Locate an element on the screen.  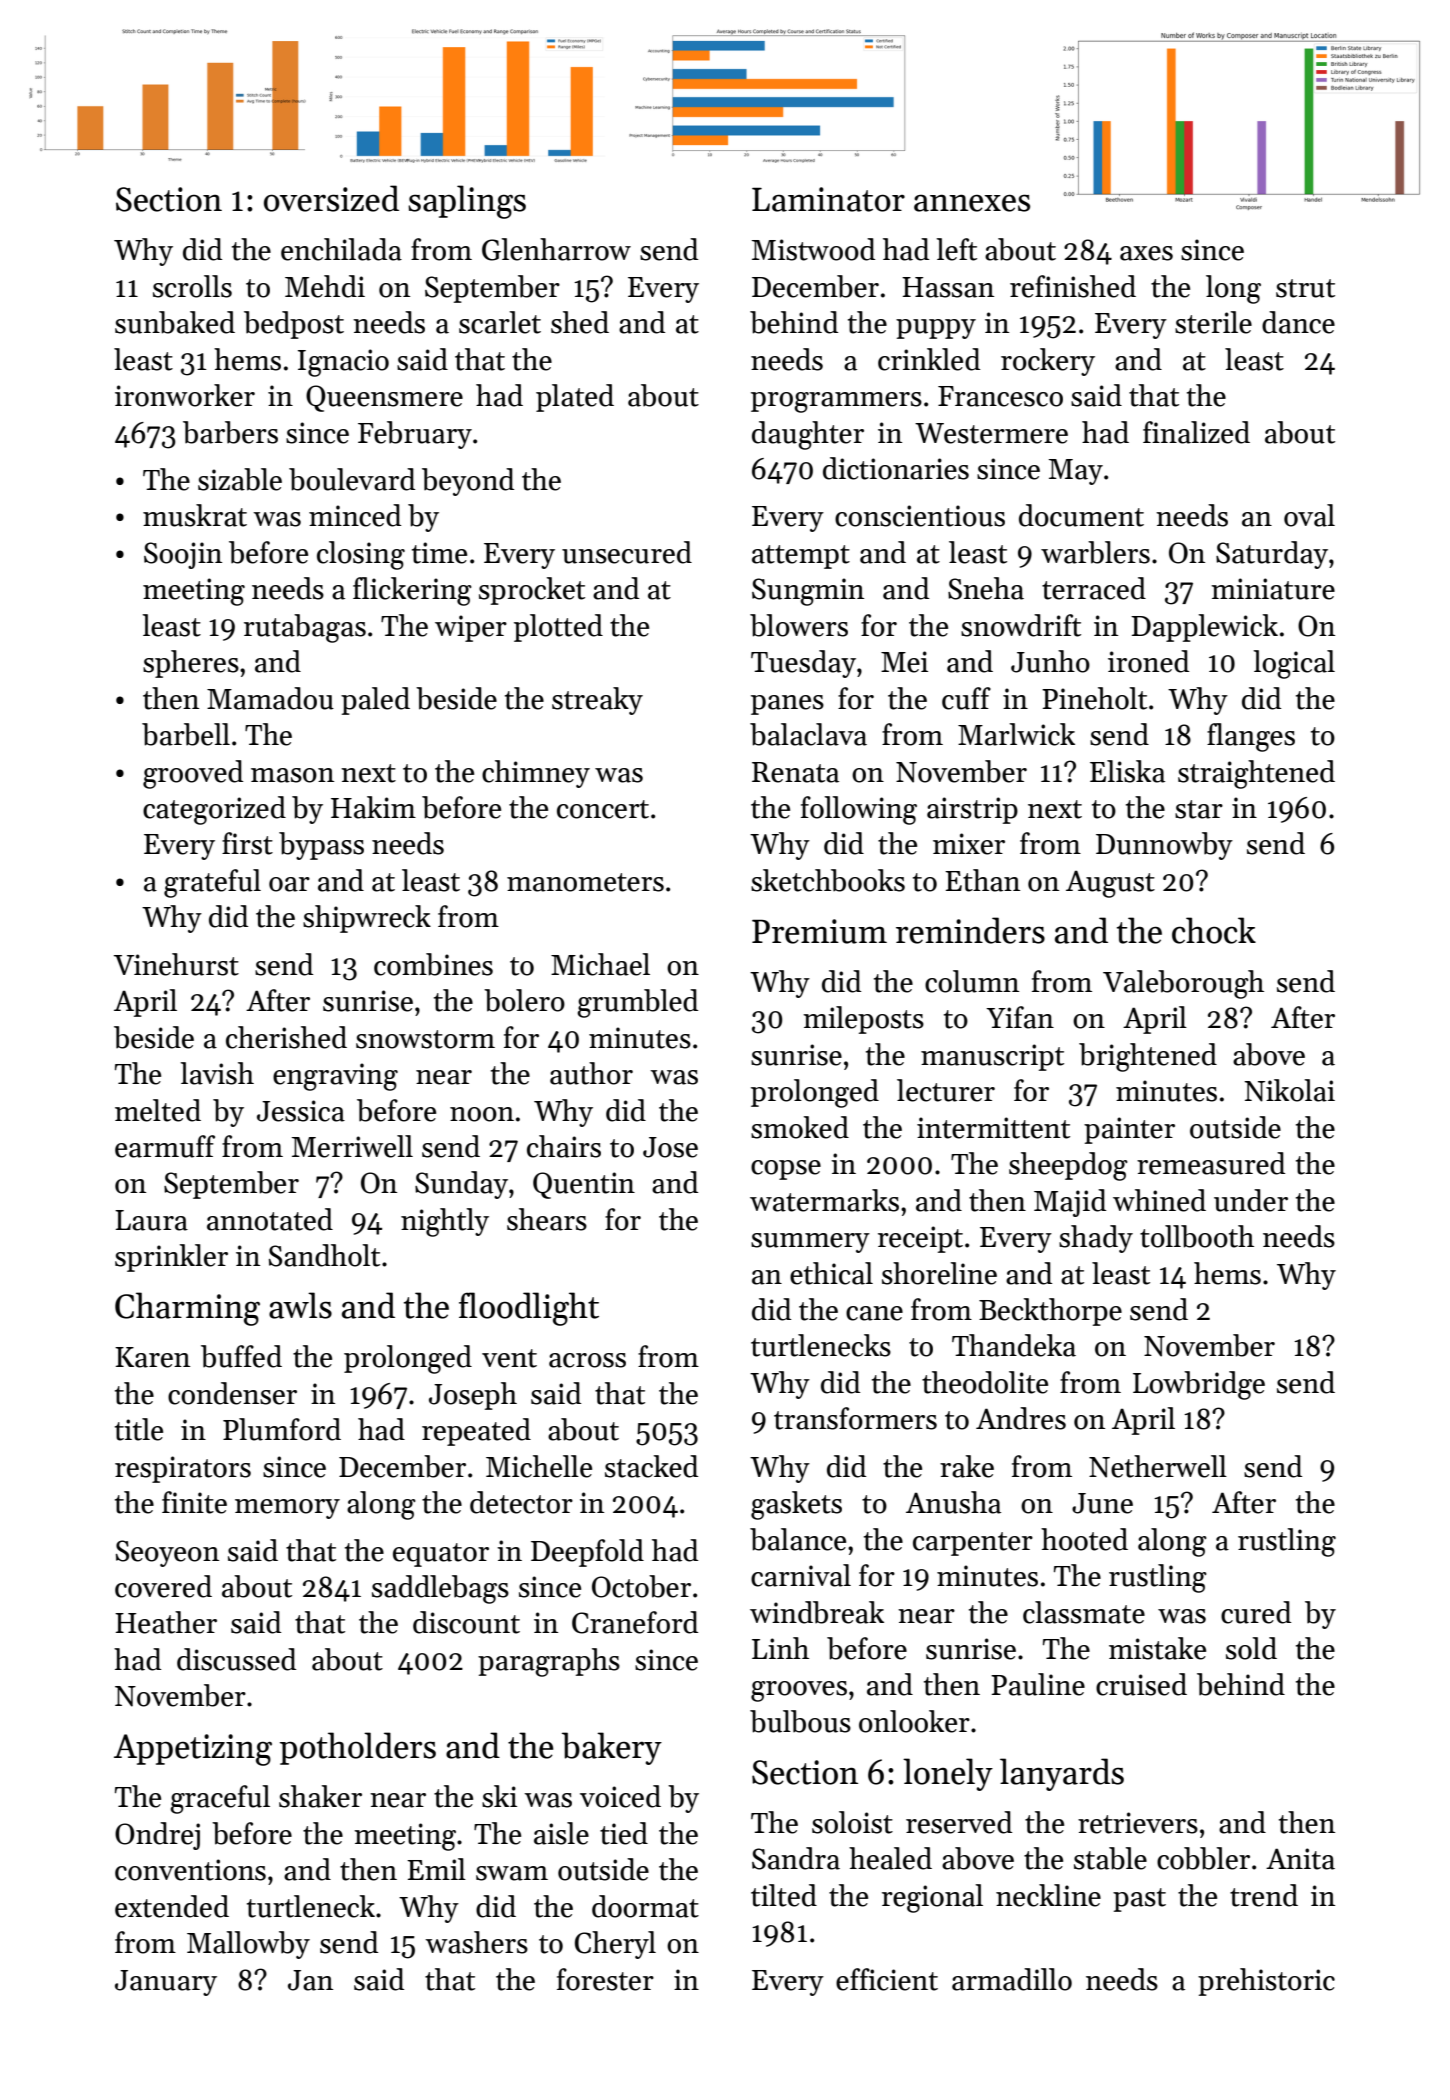
scrolls is located at coordinates (192, 286).
